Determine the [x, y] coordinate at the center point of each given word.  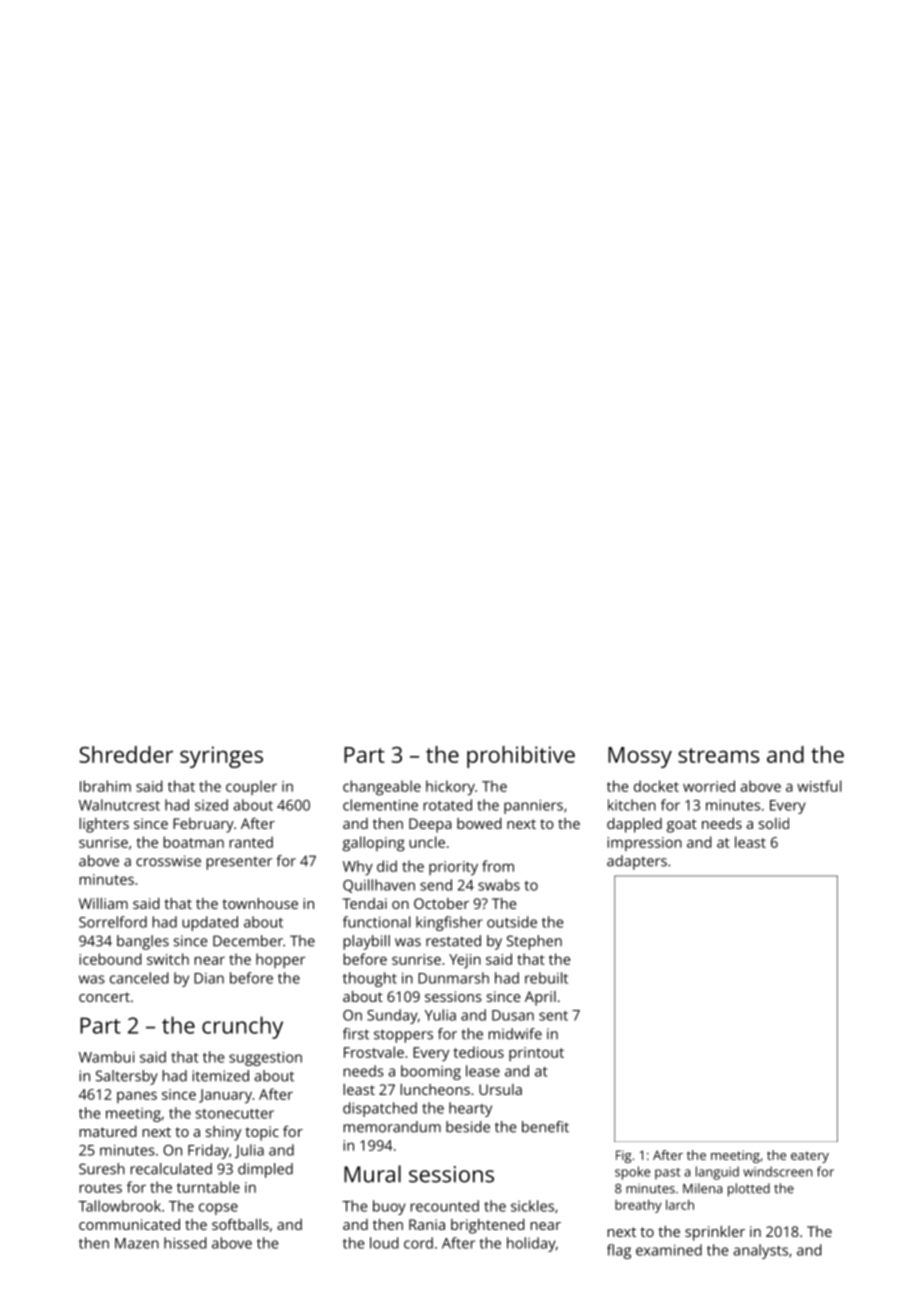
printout [536, 1054]
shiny [223, 1133]
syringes [221, 757]
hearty [470, 1109]
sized [211, 805]
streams [719, 755]
